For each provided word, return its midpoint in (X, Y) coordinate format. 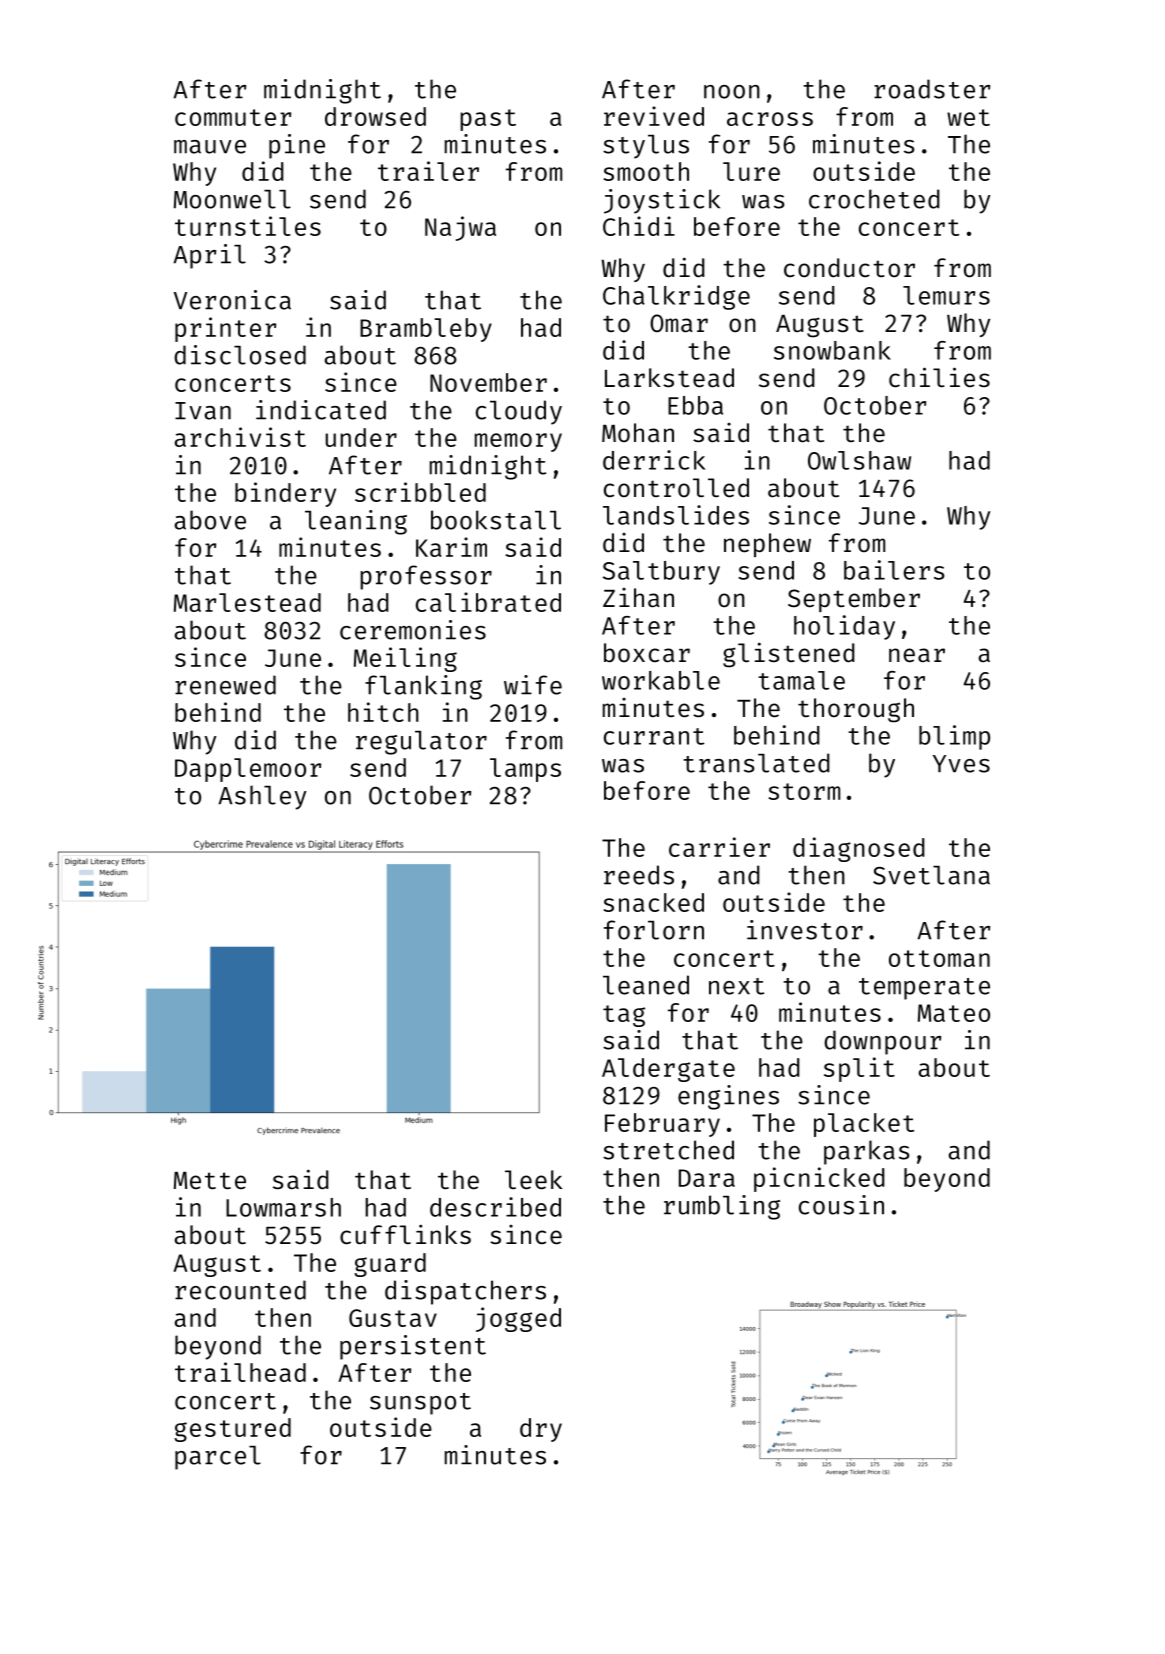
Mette (210, 1181)
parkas (867, 1152)
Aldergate (668, 1070)
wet (968, 117)
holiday (844, 627)
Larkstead (669, 378)
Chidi (639, 226)
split (859, 1069)
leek (534, 1180)
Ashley (262, 797)
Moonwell (232, 199)
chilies (939, 377)
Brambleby (426, 330)
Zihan (638, 598)
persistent (413, 1347)
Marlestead (247, 602)
